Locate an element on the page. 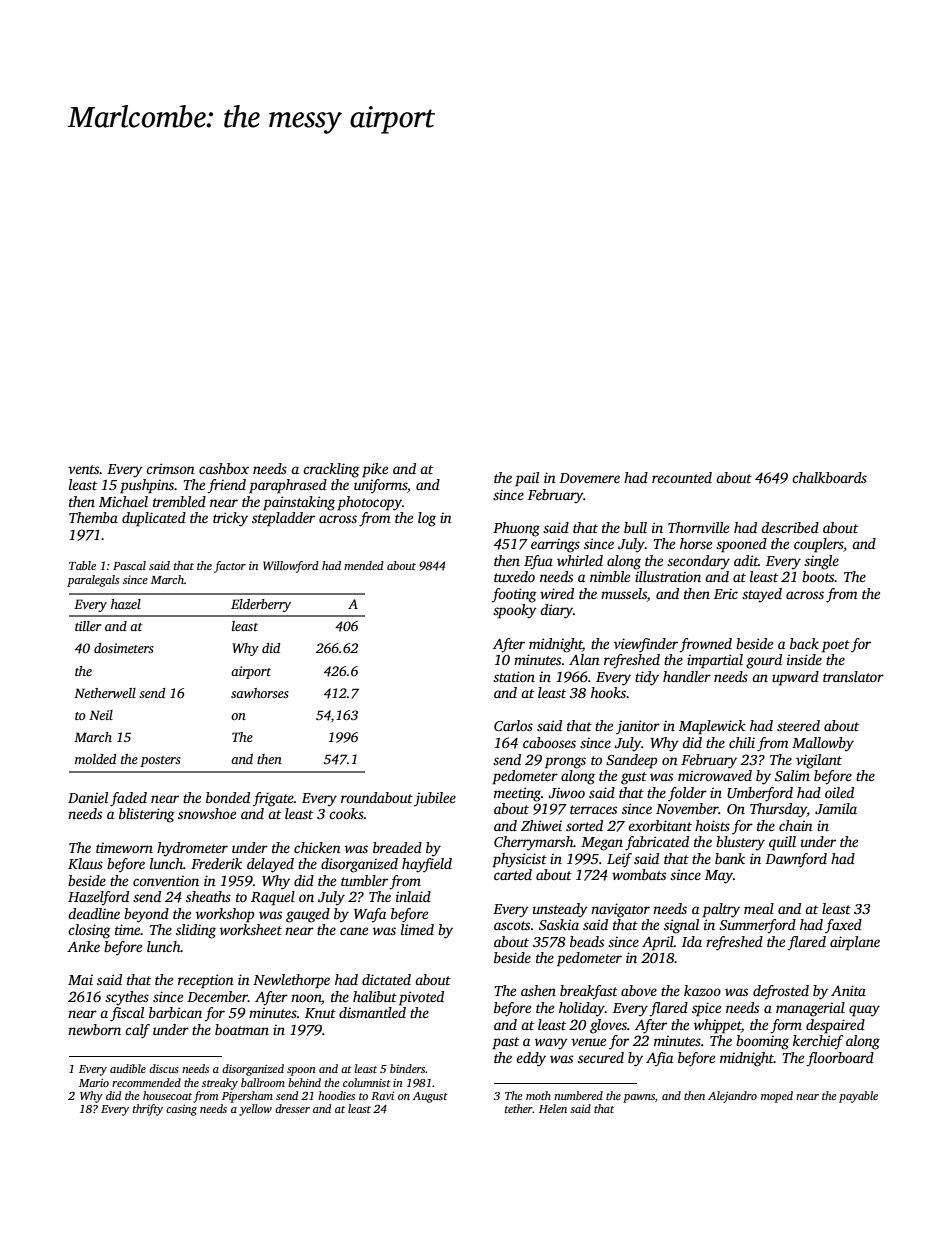 The width and height of the image is (952, 1233). janitor is located at coordinates (638, 727).
